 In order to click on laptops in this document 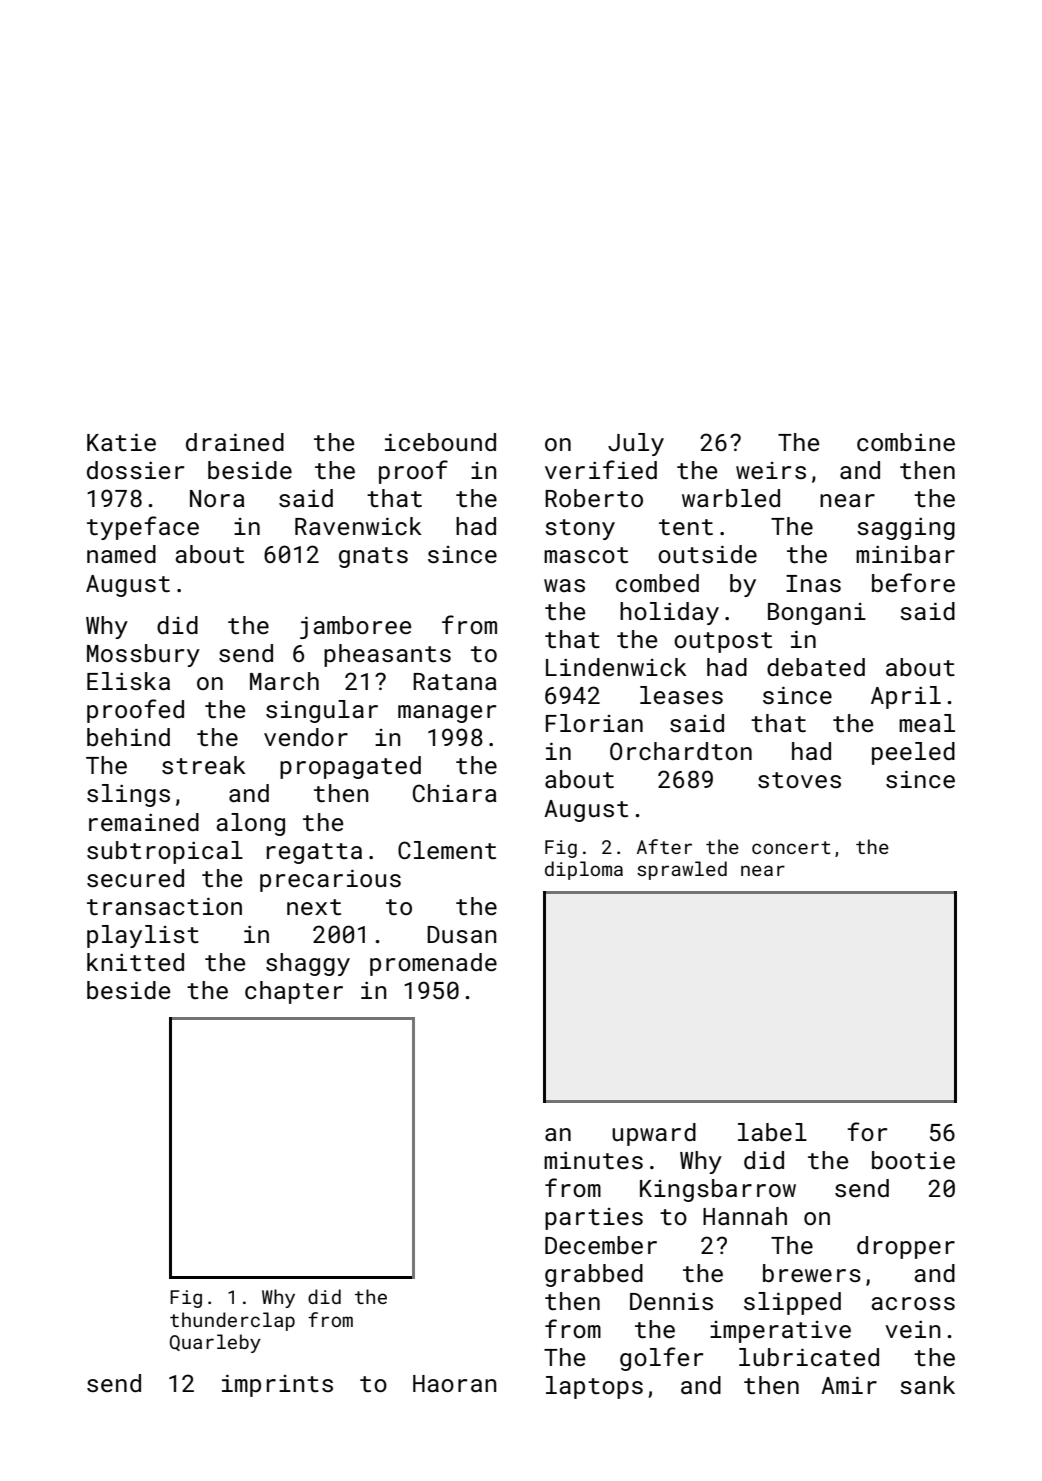, I will do `click(594, 1387)`.
